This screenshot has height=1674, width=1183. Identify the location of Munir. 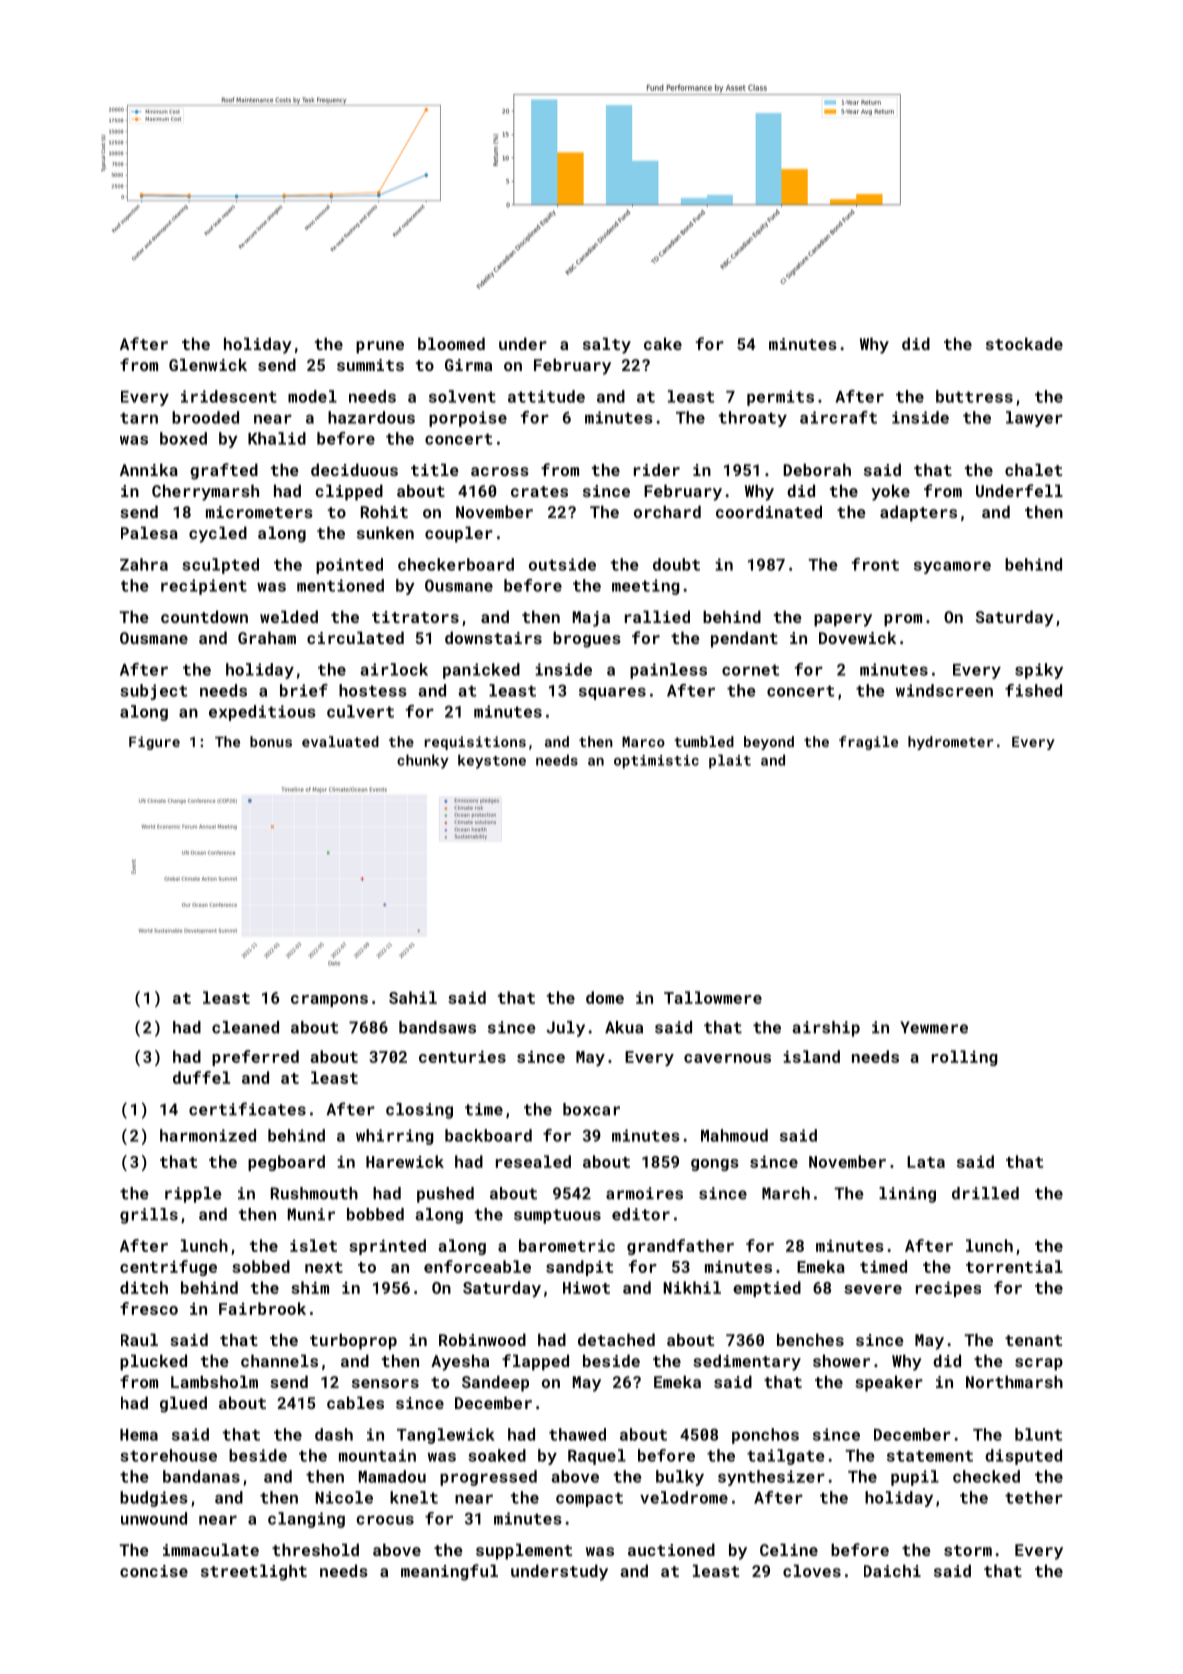
(311, 1214).
